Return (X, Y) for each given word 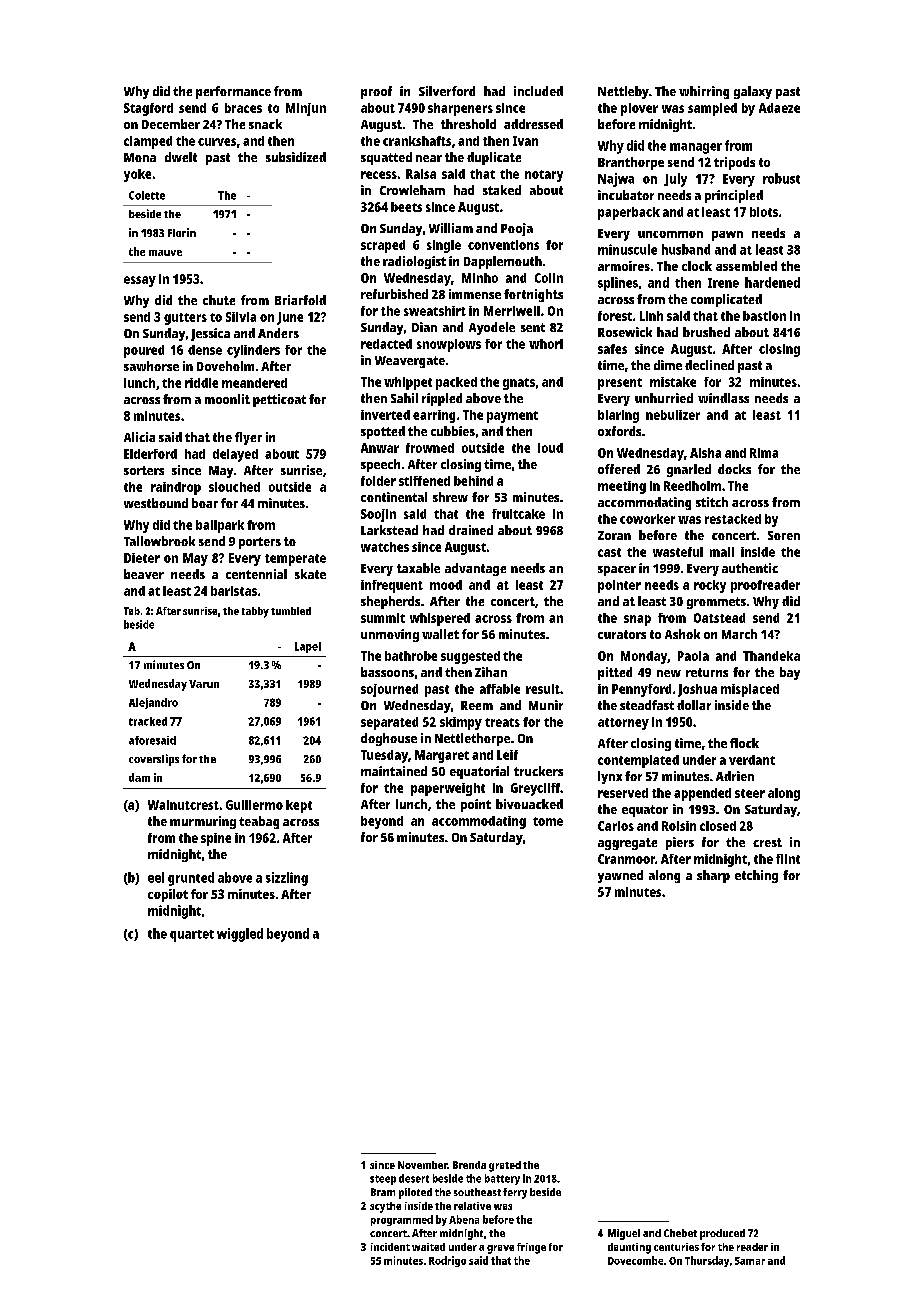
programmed (402, 1220)
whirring (704, 92)
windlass (723, 398)
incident (390, 1247)
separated (389, 723)
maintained (394, 771)
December (171, 124)
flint (788, 859)
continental (394, 497)
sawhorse (151, 366)
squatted (386, 158)
